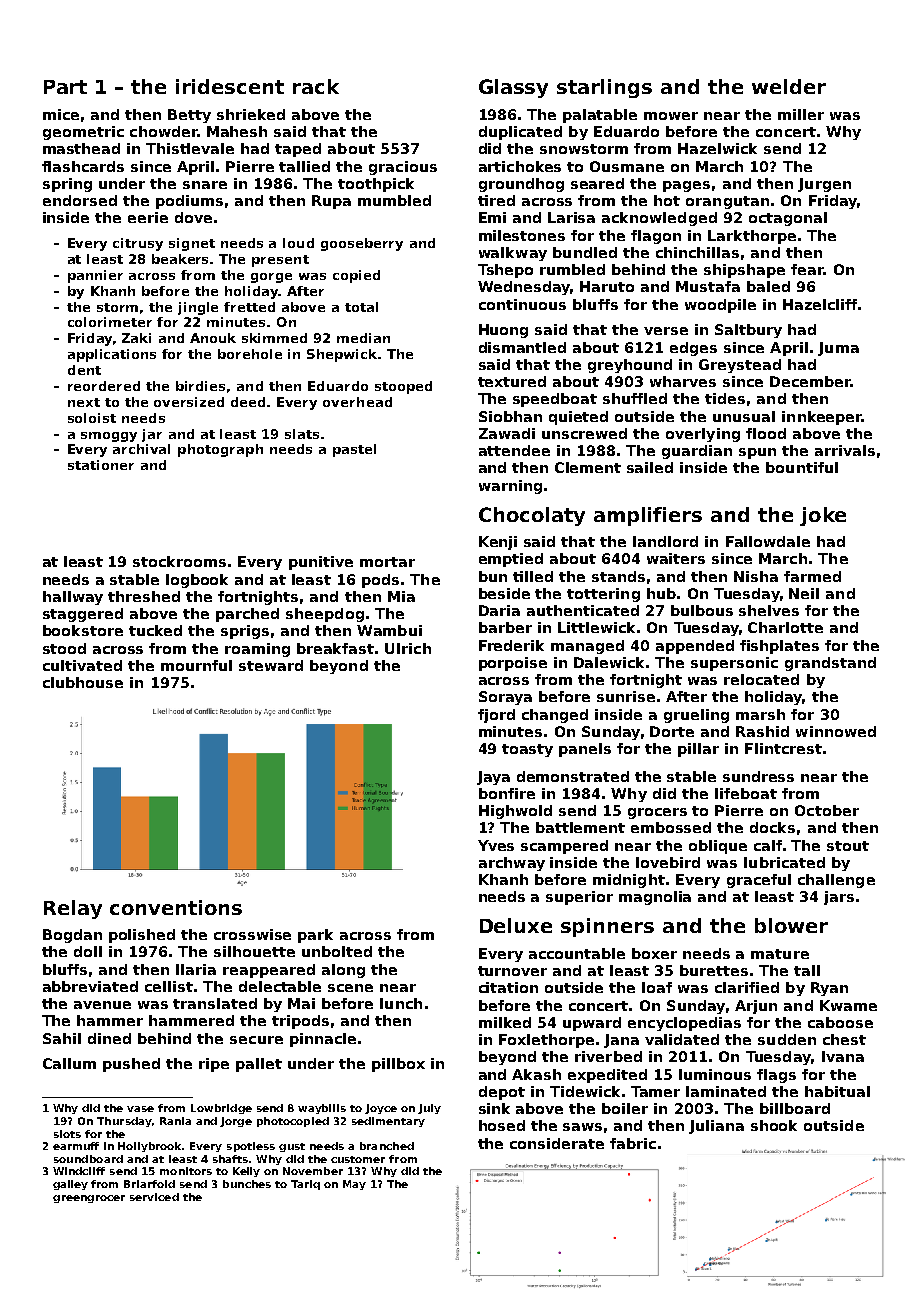 The height and width of the screenshot is (1308, 924). What do you see at coordinates (633, 1143) in the screenshot?
I see `fabric` at bounding box center [633, 1143].
